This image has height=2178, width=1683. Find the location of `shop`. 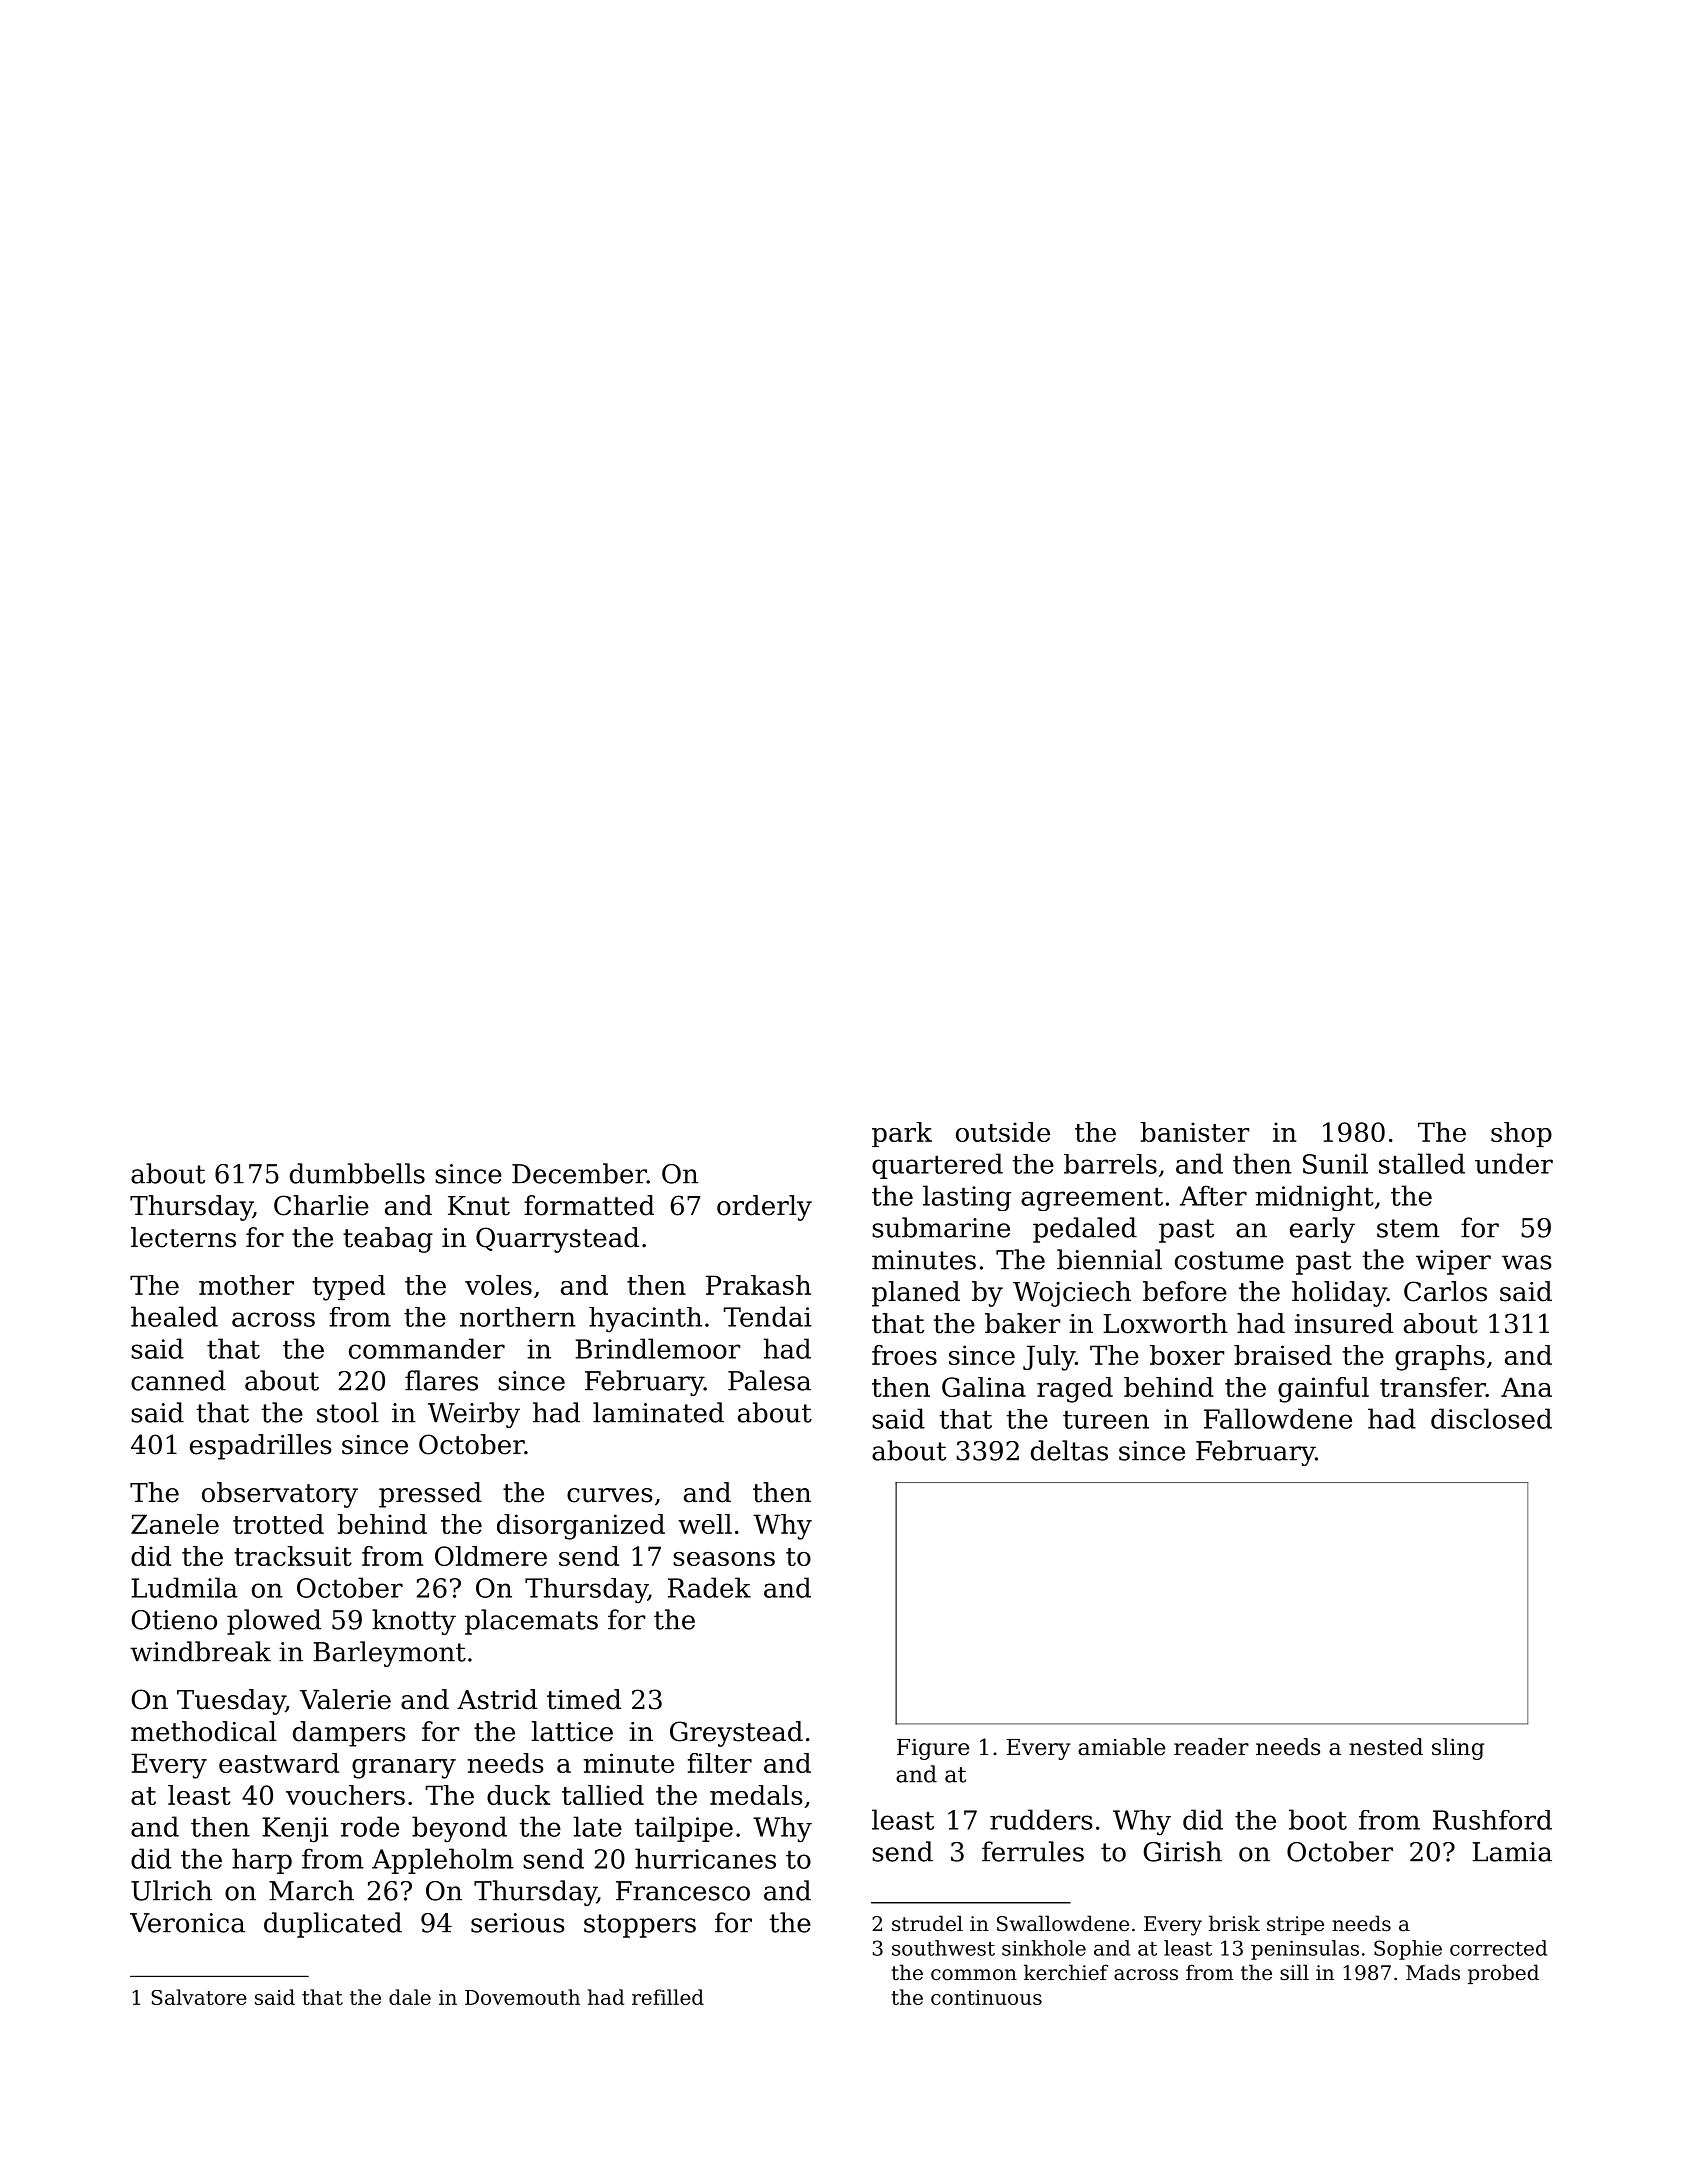

shop is located at coordinates (1521, 1134).
